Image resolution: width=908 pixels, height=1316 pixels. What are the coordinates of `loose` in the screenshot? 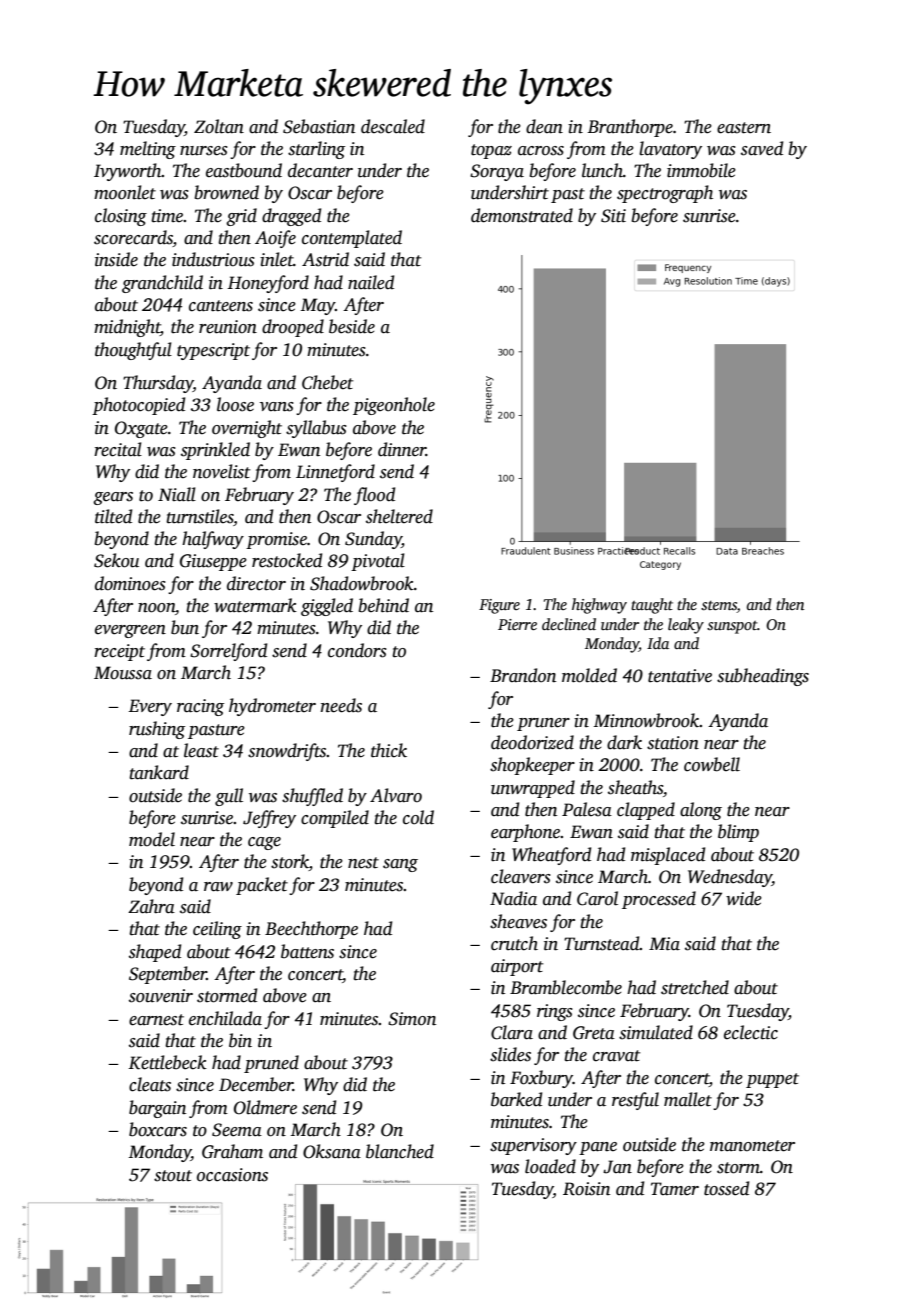 It's located at (235, 404).
